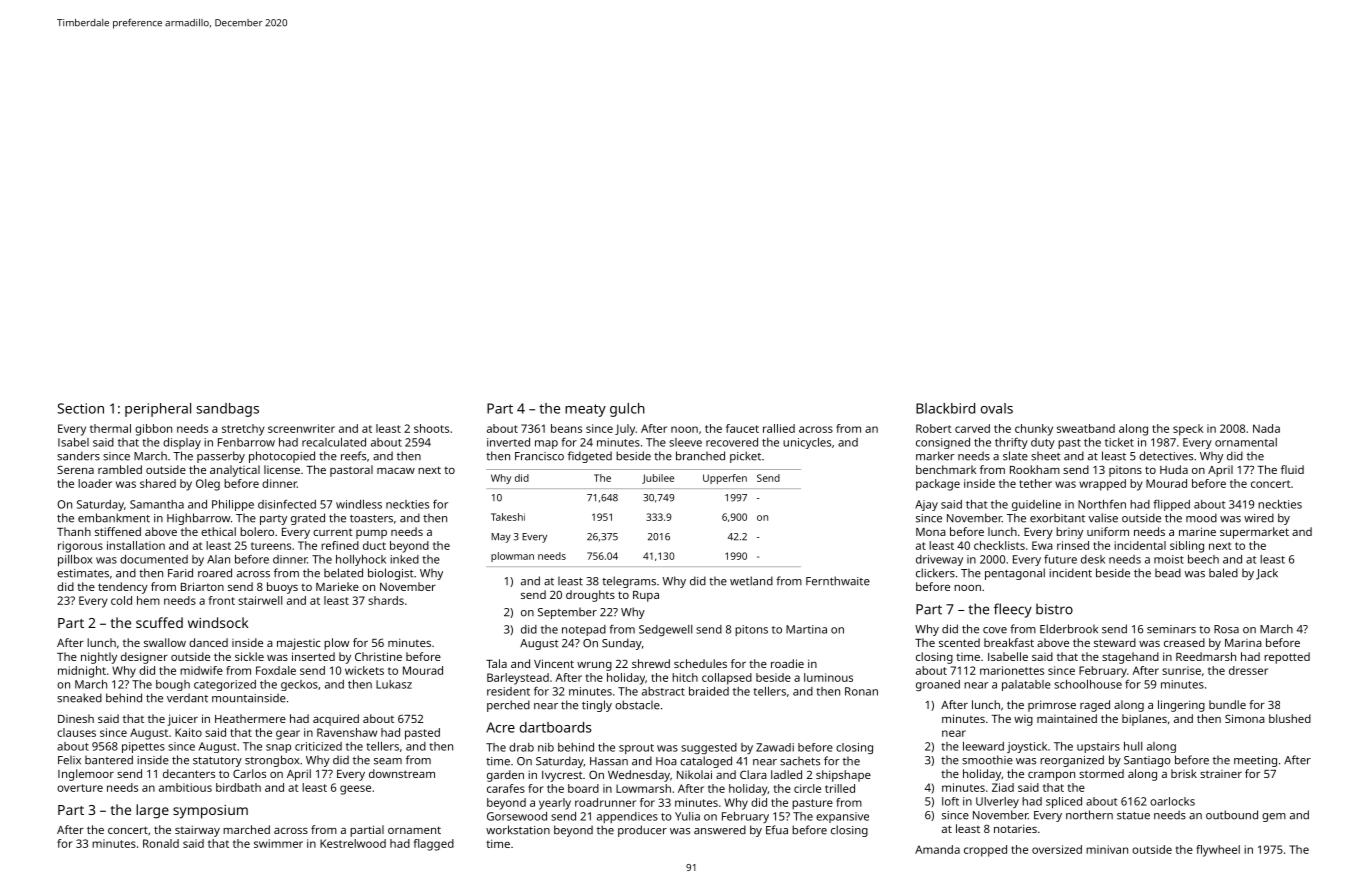  Describe the element at coordinates (939, 560) in the screenshot. I see `driveway` at that location.
